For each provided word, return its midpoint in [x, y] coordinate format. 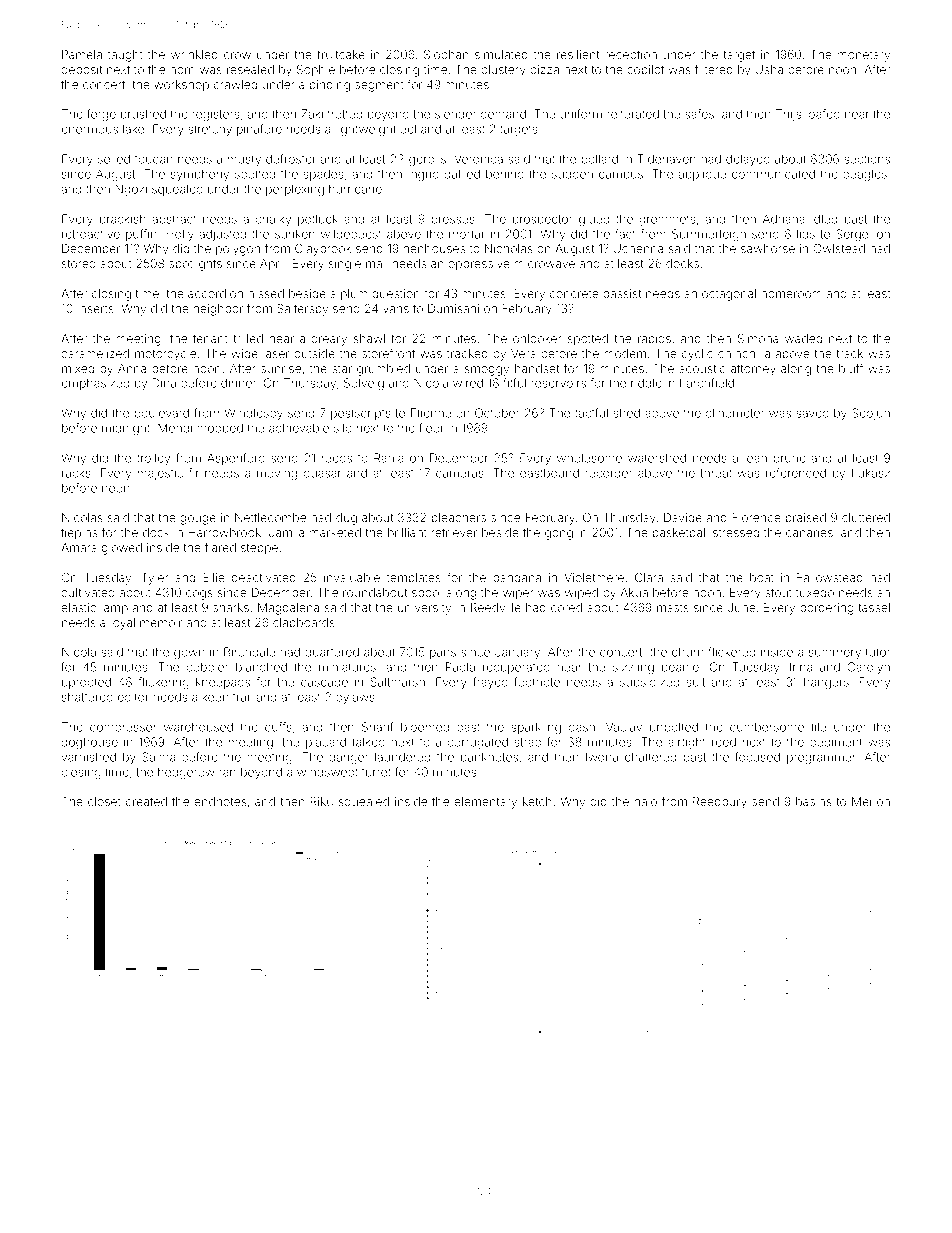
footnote [537, 682]
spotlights [195, 265]
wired [468, 383]
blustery [504, 71]
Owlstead [839, 248]
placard [326, 743]
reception [631, 55]
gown [189, 654]
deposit [81, 70]
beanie [680, 667]
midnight [126, 429]
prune [790, 460]
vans [396, 309]
